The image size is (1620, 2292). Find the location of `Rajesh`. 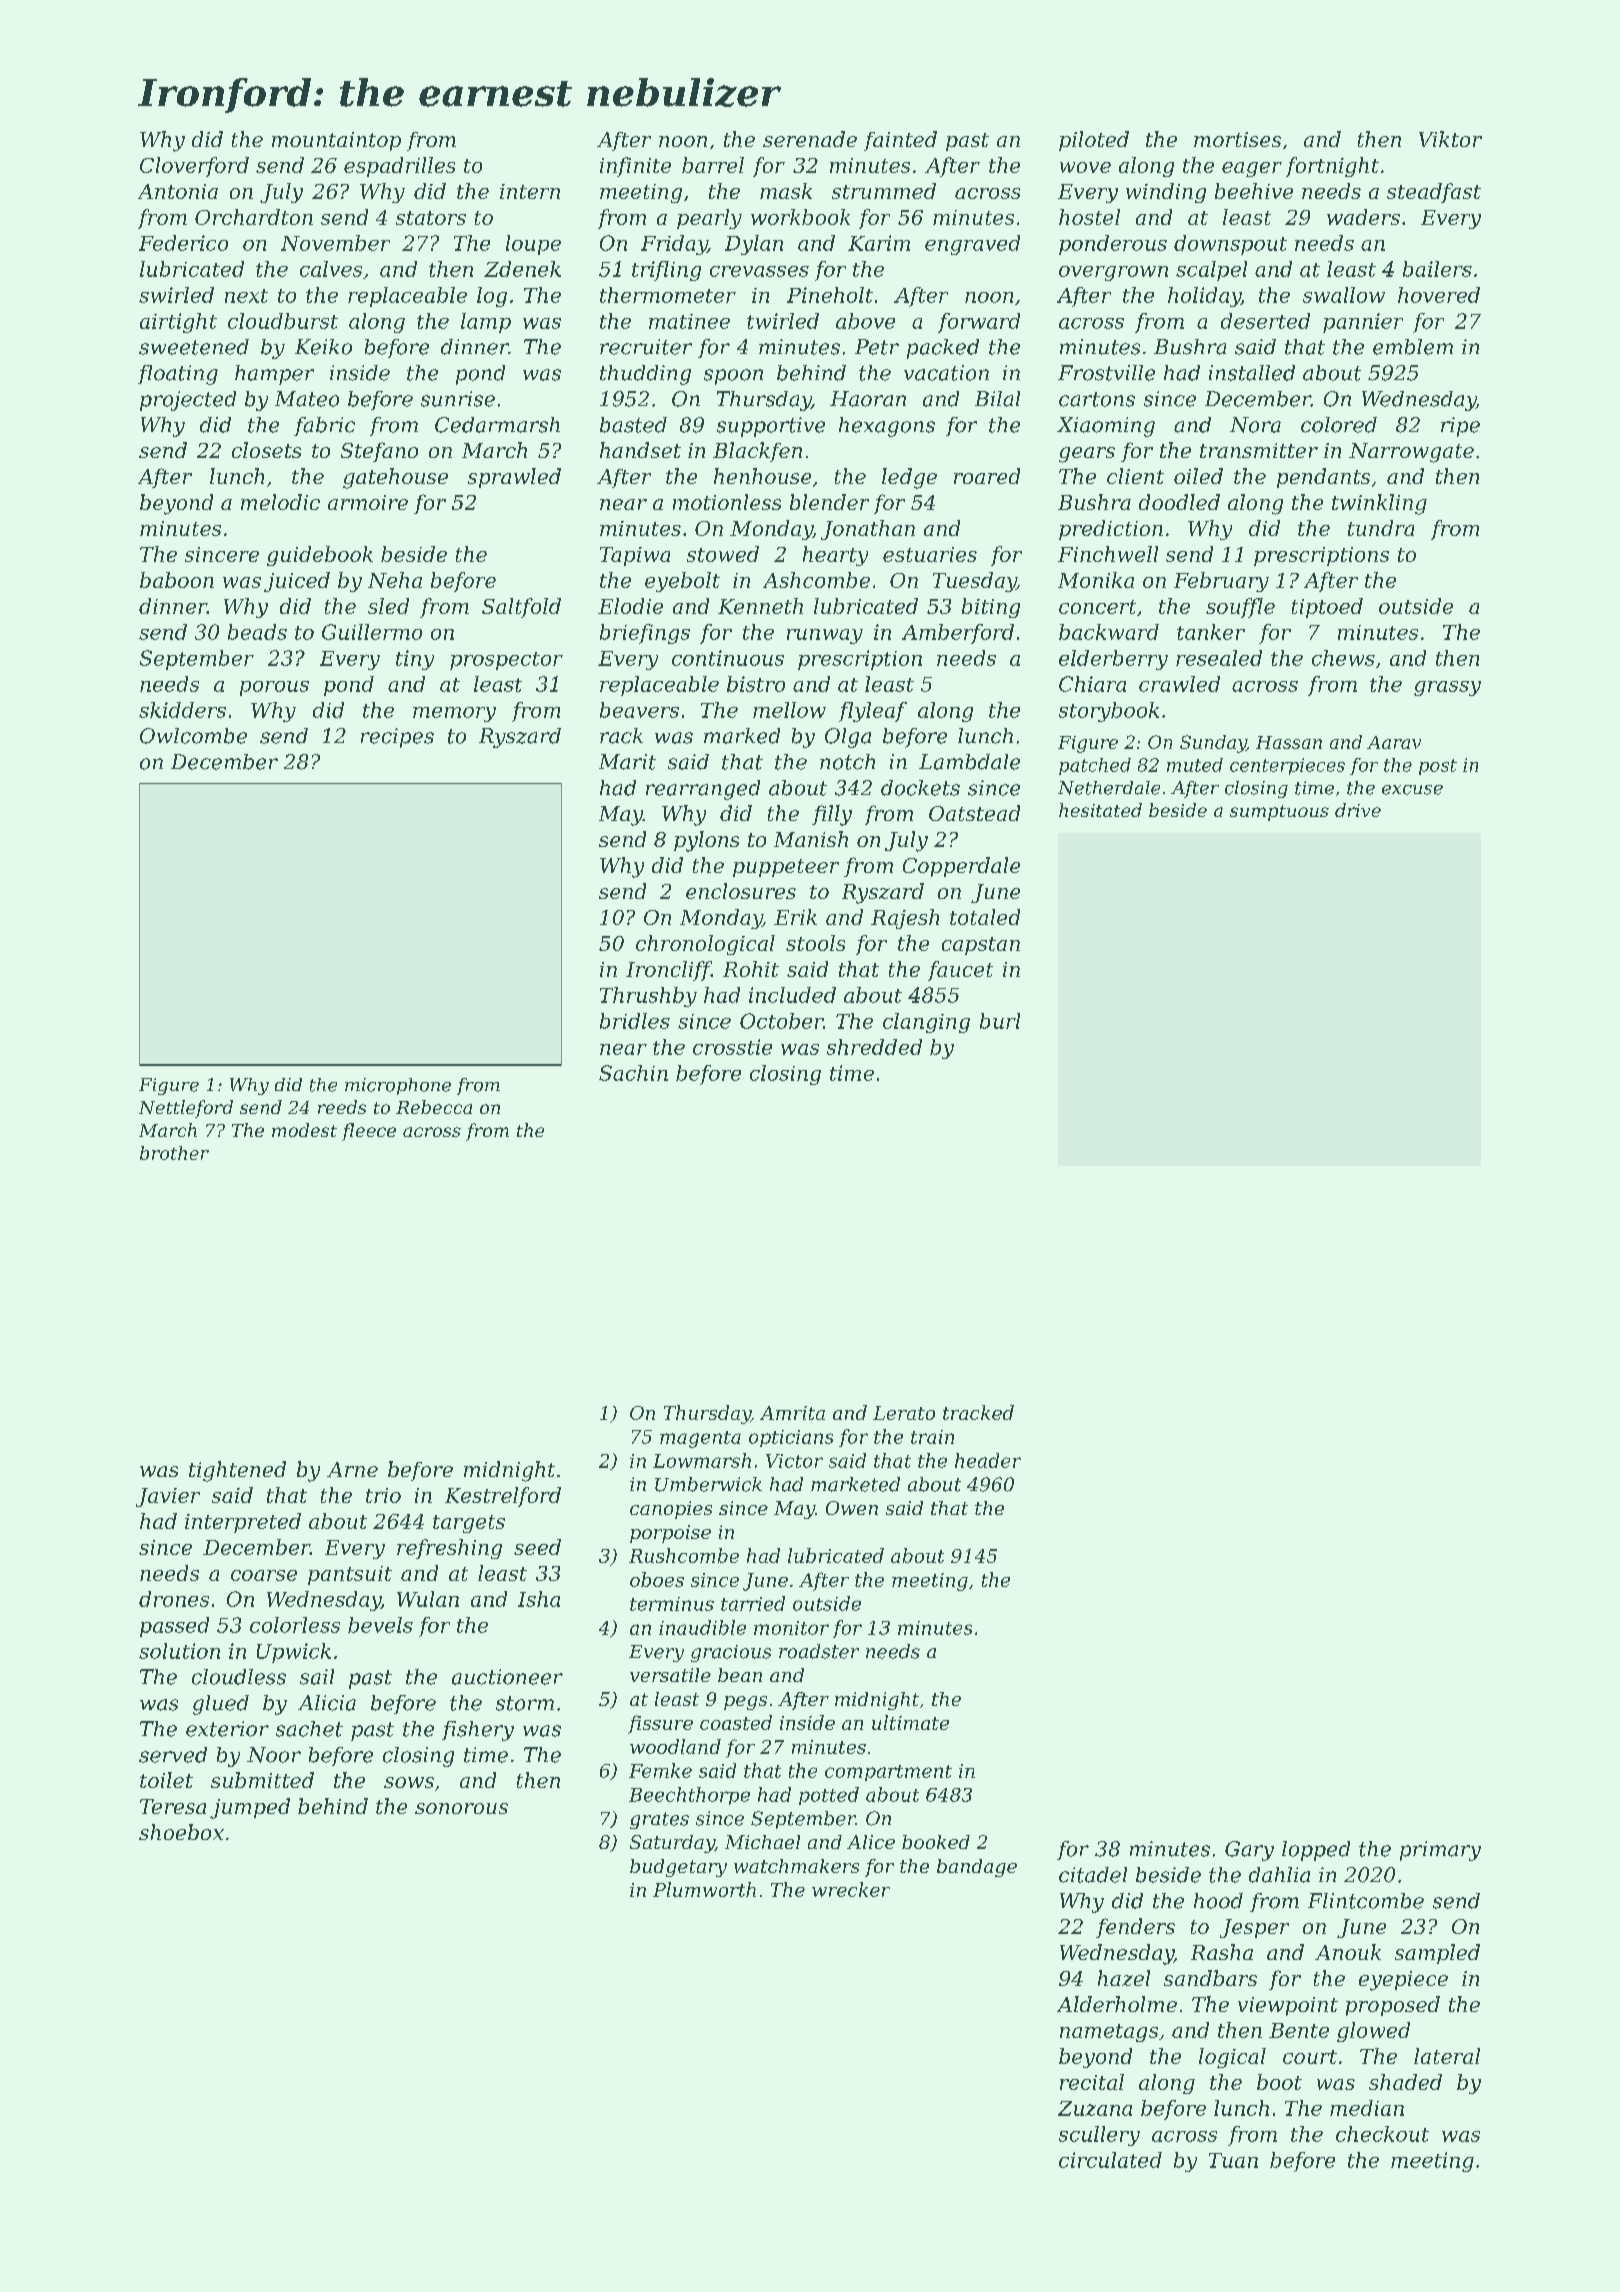

Rajesh is located at coordinates (905, 919).
